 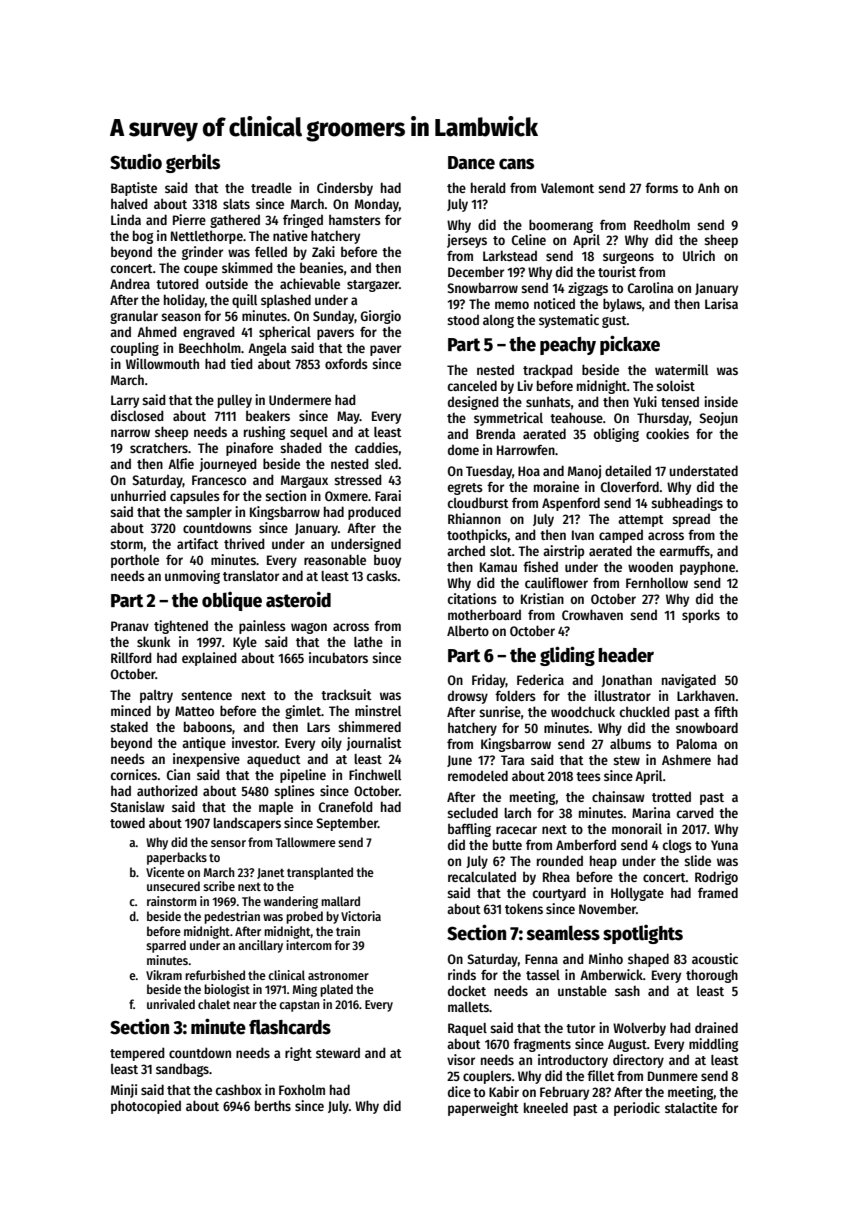 I want to click on lathe, so click(x=368, y=641).
